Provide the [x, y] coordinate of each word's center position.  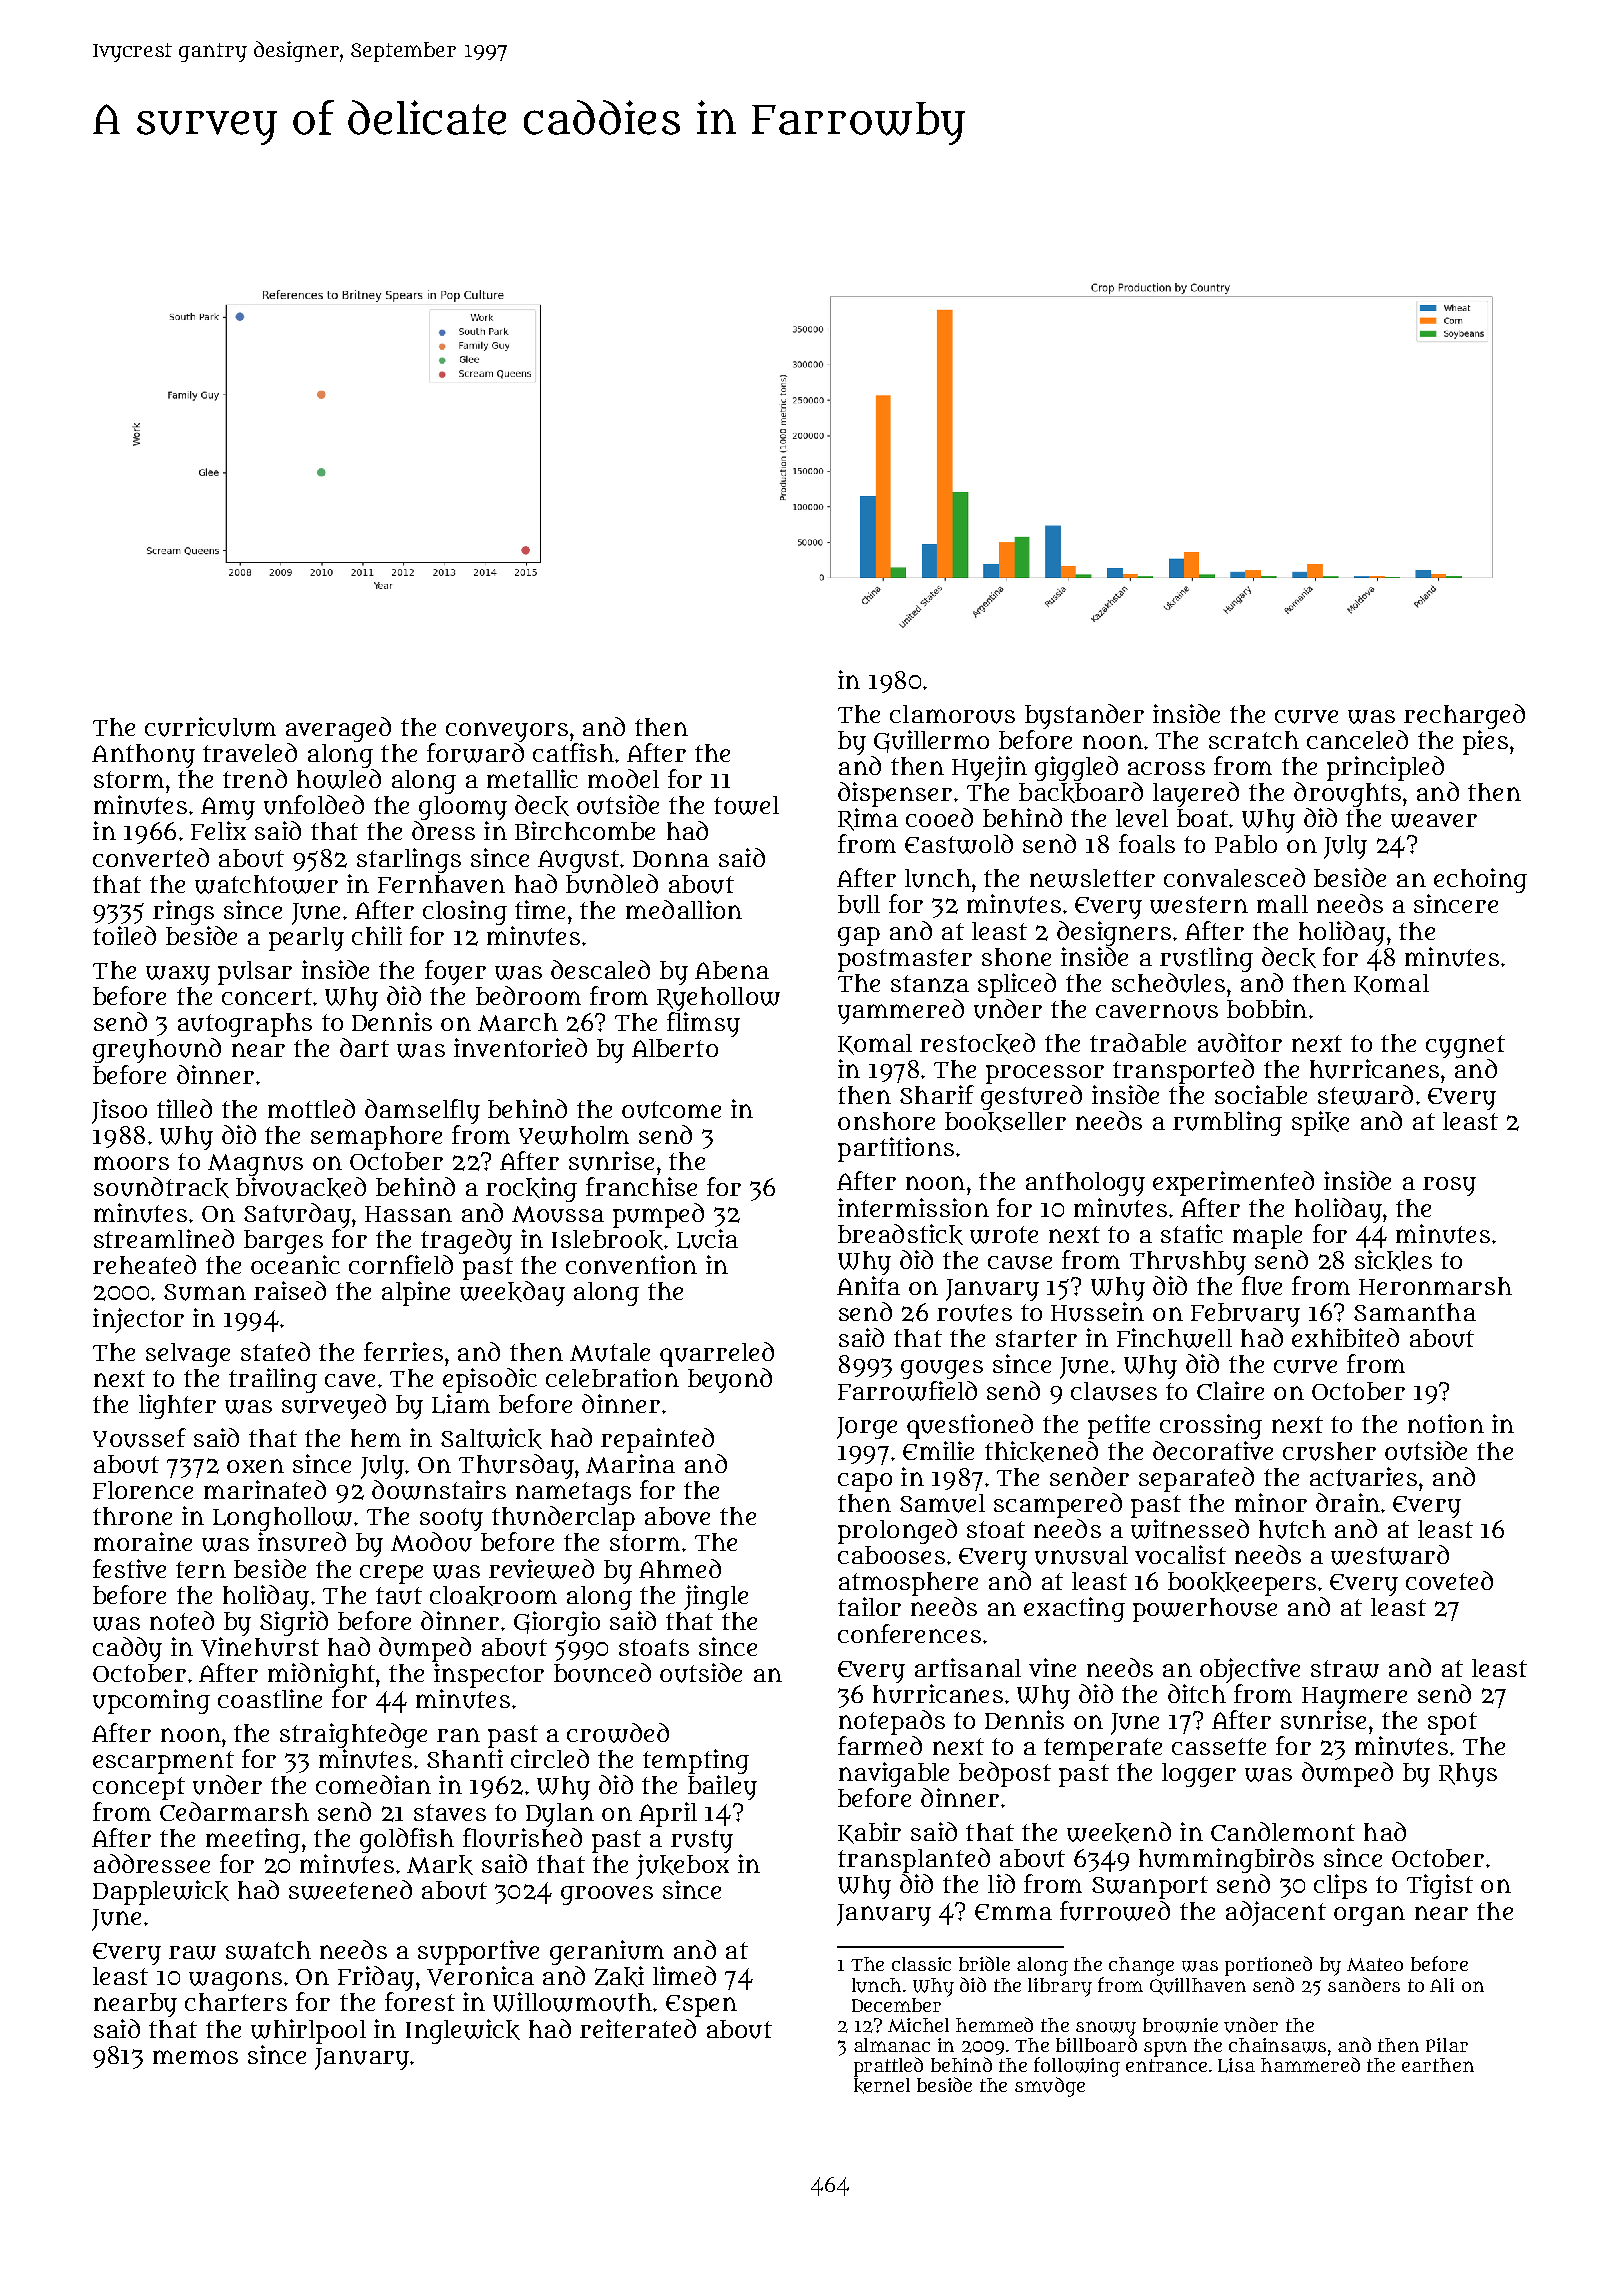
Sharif [937, 1094]
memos [195, 2057]
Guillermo [931, 741]
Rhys [1468, 1775]
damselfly [422, 1111]
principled [1385, 768]
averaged [338, 729]
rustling [1206, 959]
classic [921, 1964]
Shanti [465, 1758]
